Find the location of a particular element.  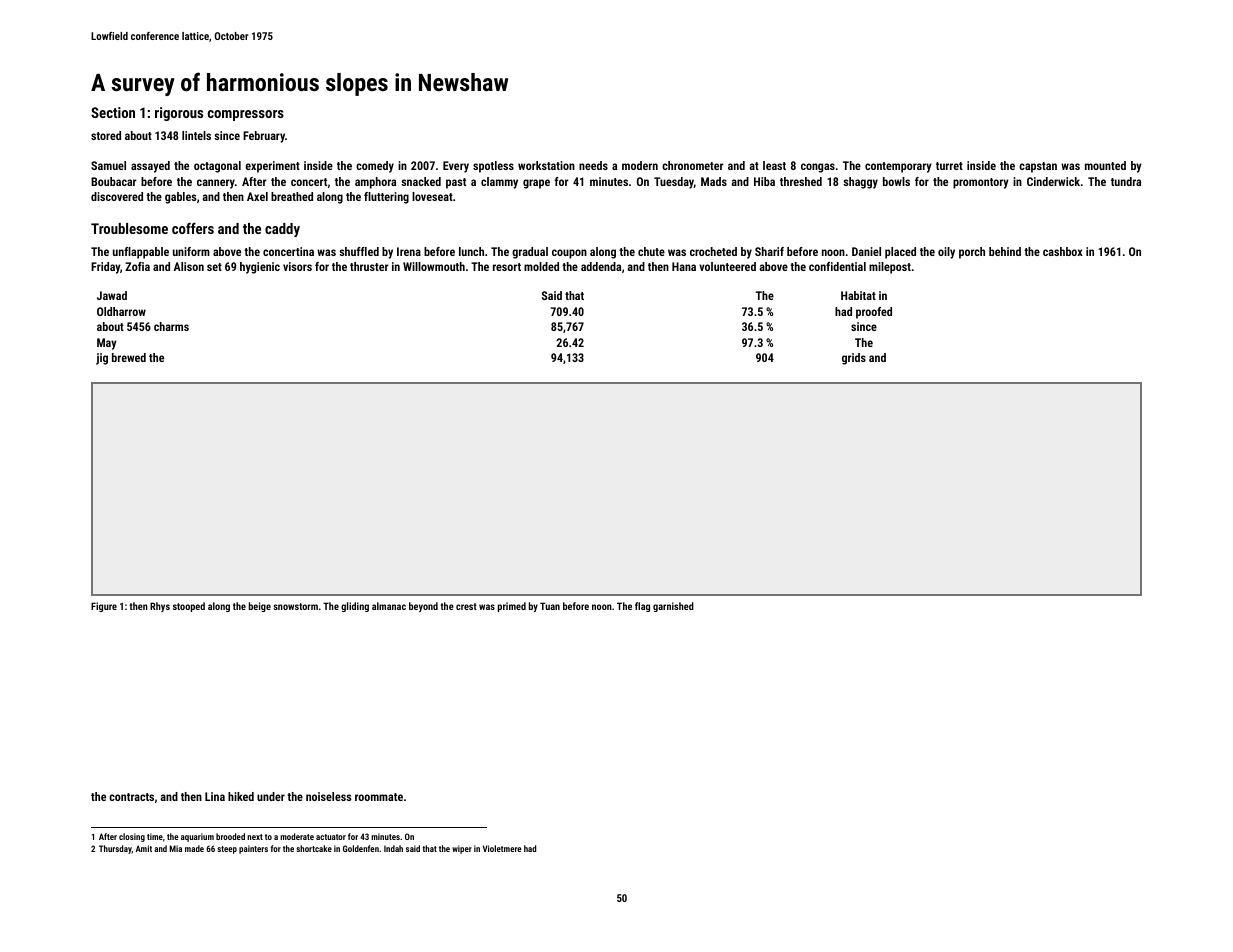

flag is located at coordinates (642, 607).
